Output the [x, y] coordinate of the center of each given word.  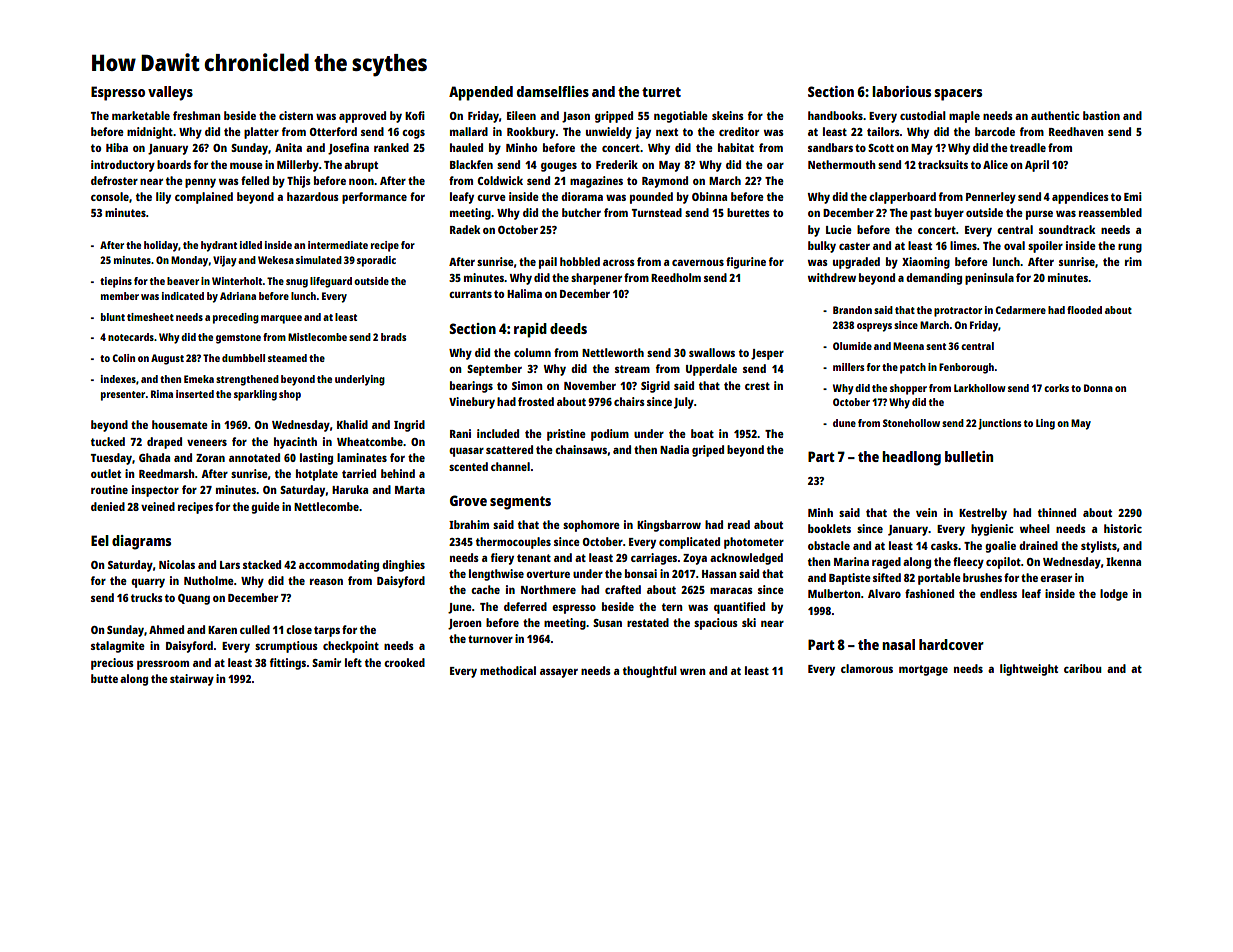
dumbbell [243, 358]
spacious [716, 624]
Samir [326, 662]
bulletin [969, 456]
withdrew [832, 277]
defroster [114, 180]
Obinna [709, 196]
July [684, 403]
